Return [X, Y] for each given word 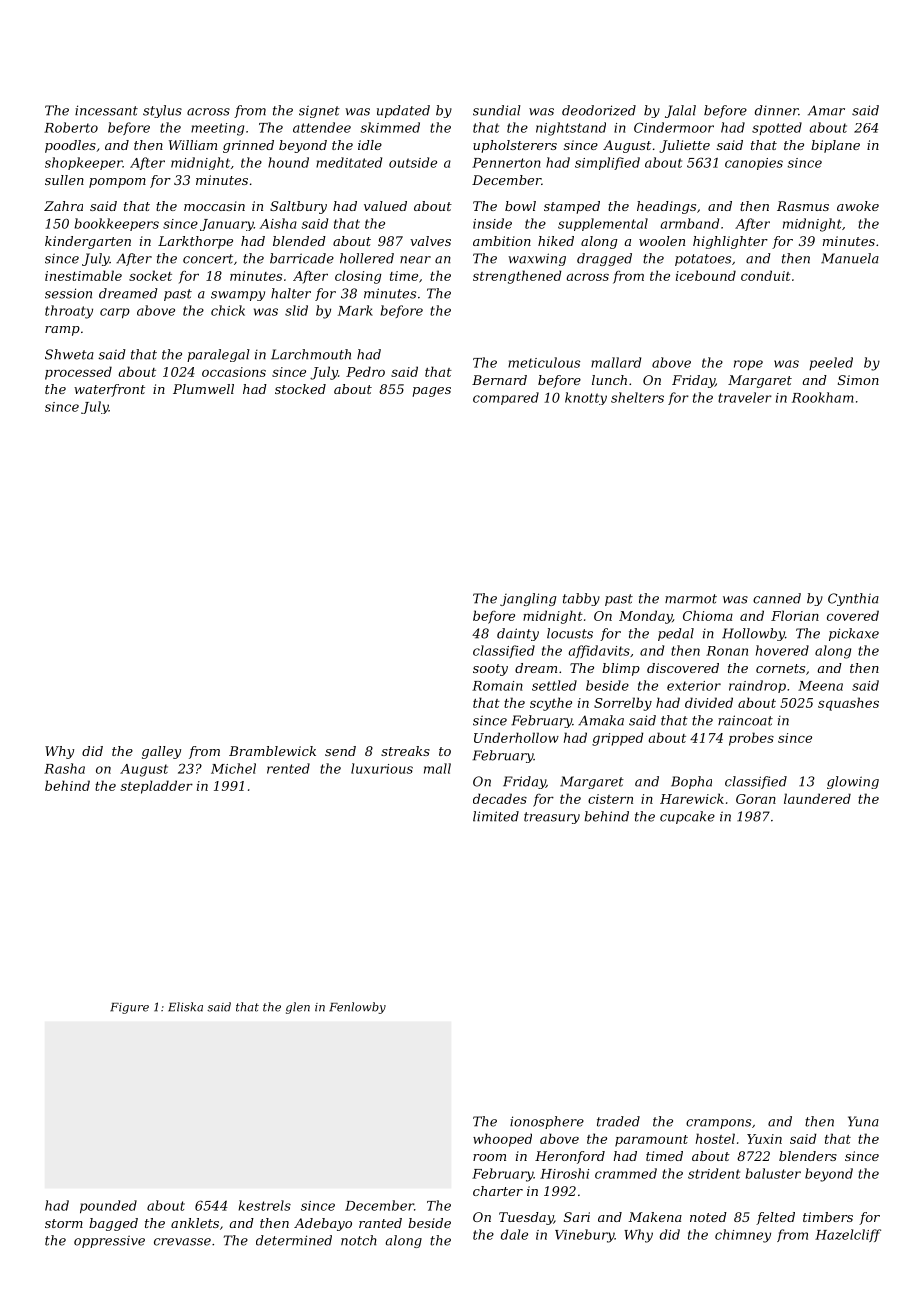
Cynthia [853, 599]
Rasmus [803, 206]
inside [492, 223]
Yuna [863, 1121]
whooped [502, 1140]
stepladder [157, 787]
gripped [618, 739]
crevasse [182, 1242]
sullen [64, 180]
